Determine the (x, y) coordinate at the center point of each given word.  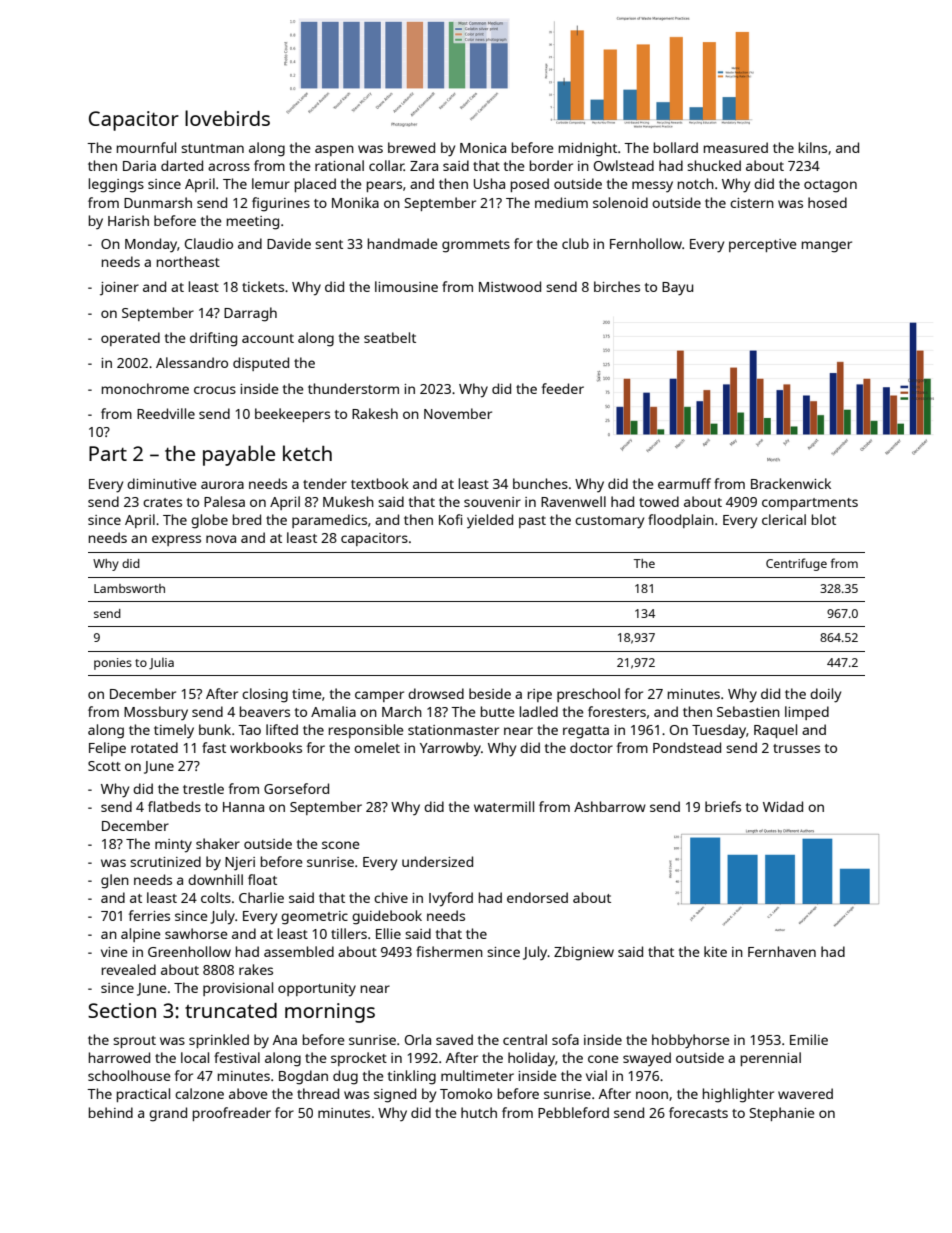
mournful (146, 147)
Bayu (677, 289)
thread (318, 1093)
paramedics (329, 521)
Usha (489, 183)
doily (825, 695)
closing (265, 695)
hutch (479, 1112)
